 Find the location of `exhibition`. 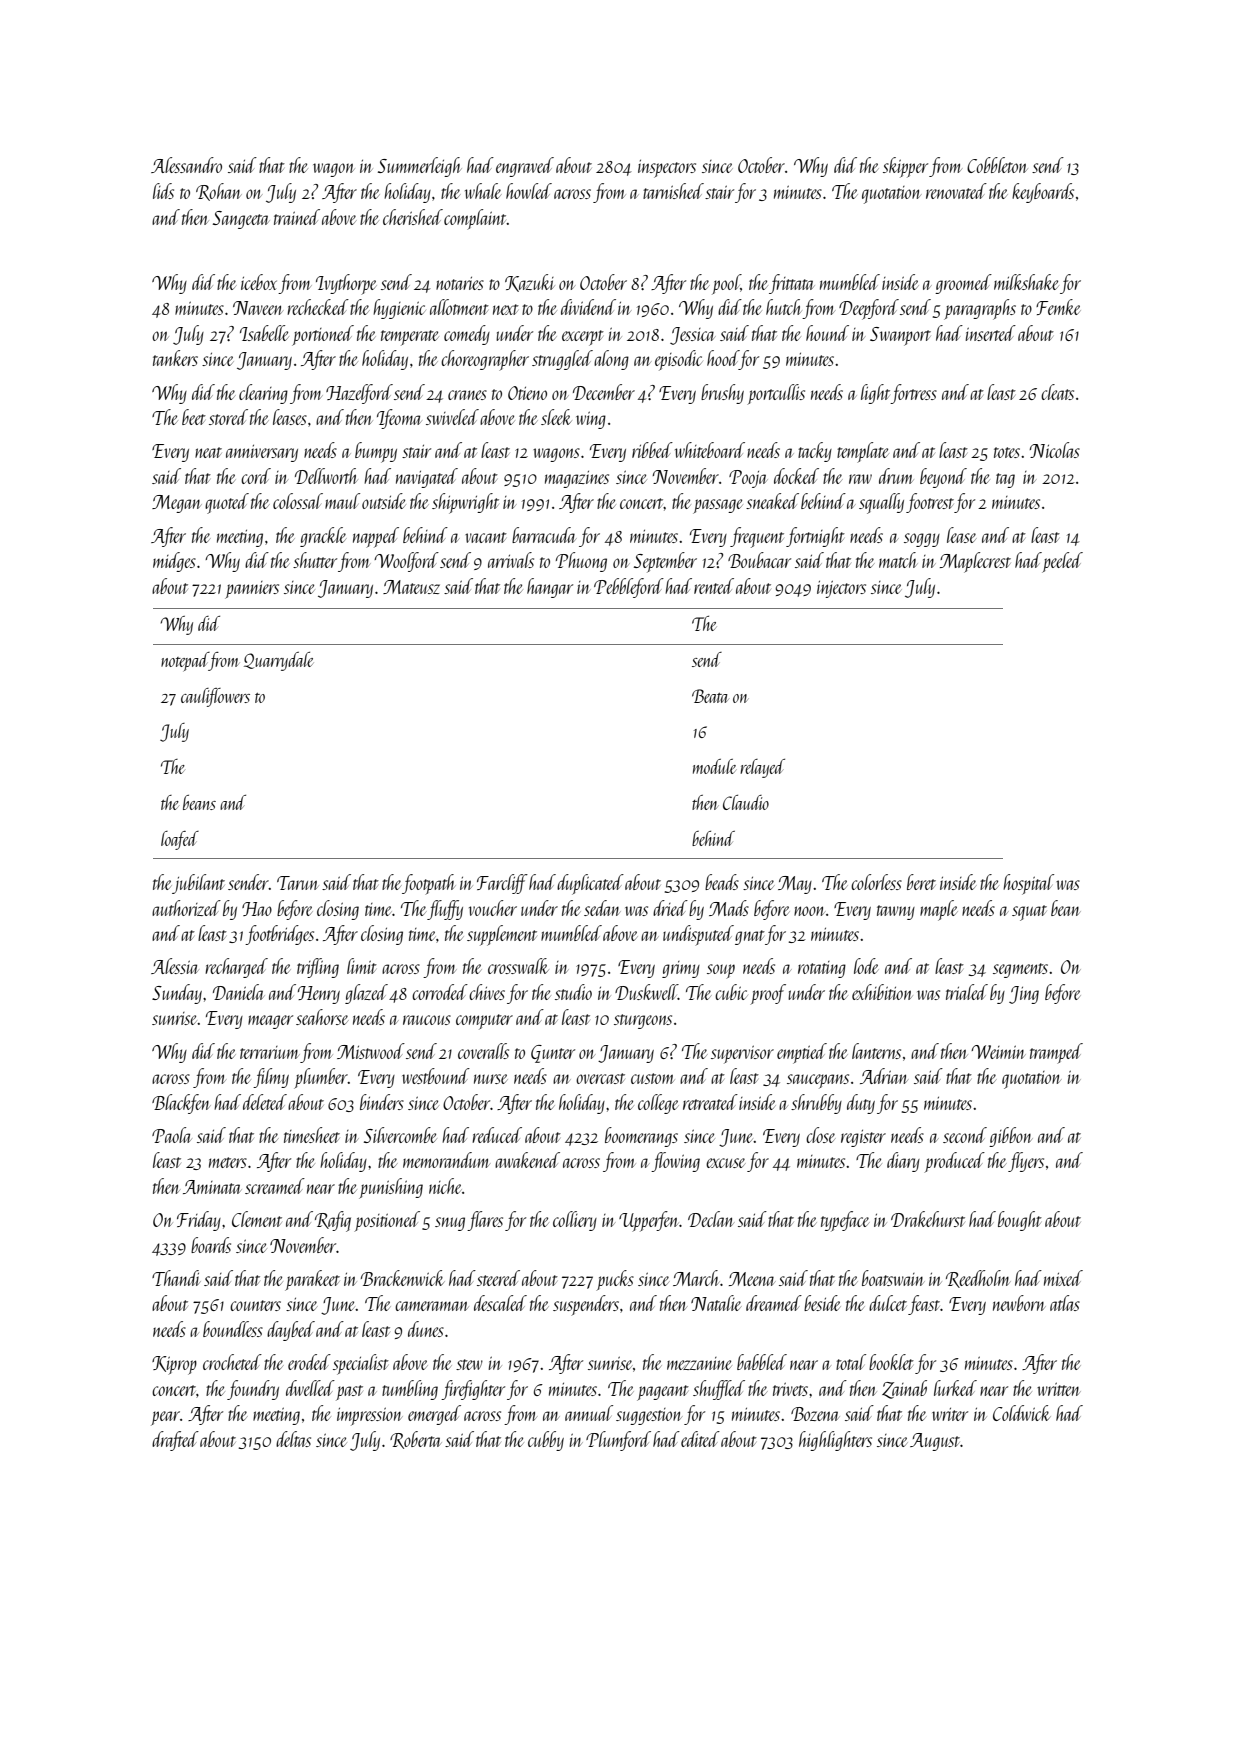

exhibition is located at coordinates (882, 992).
